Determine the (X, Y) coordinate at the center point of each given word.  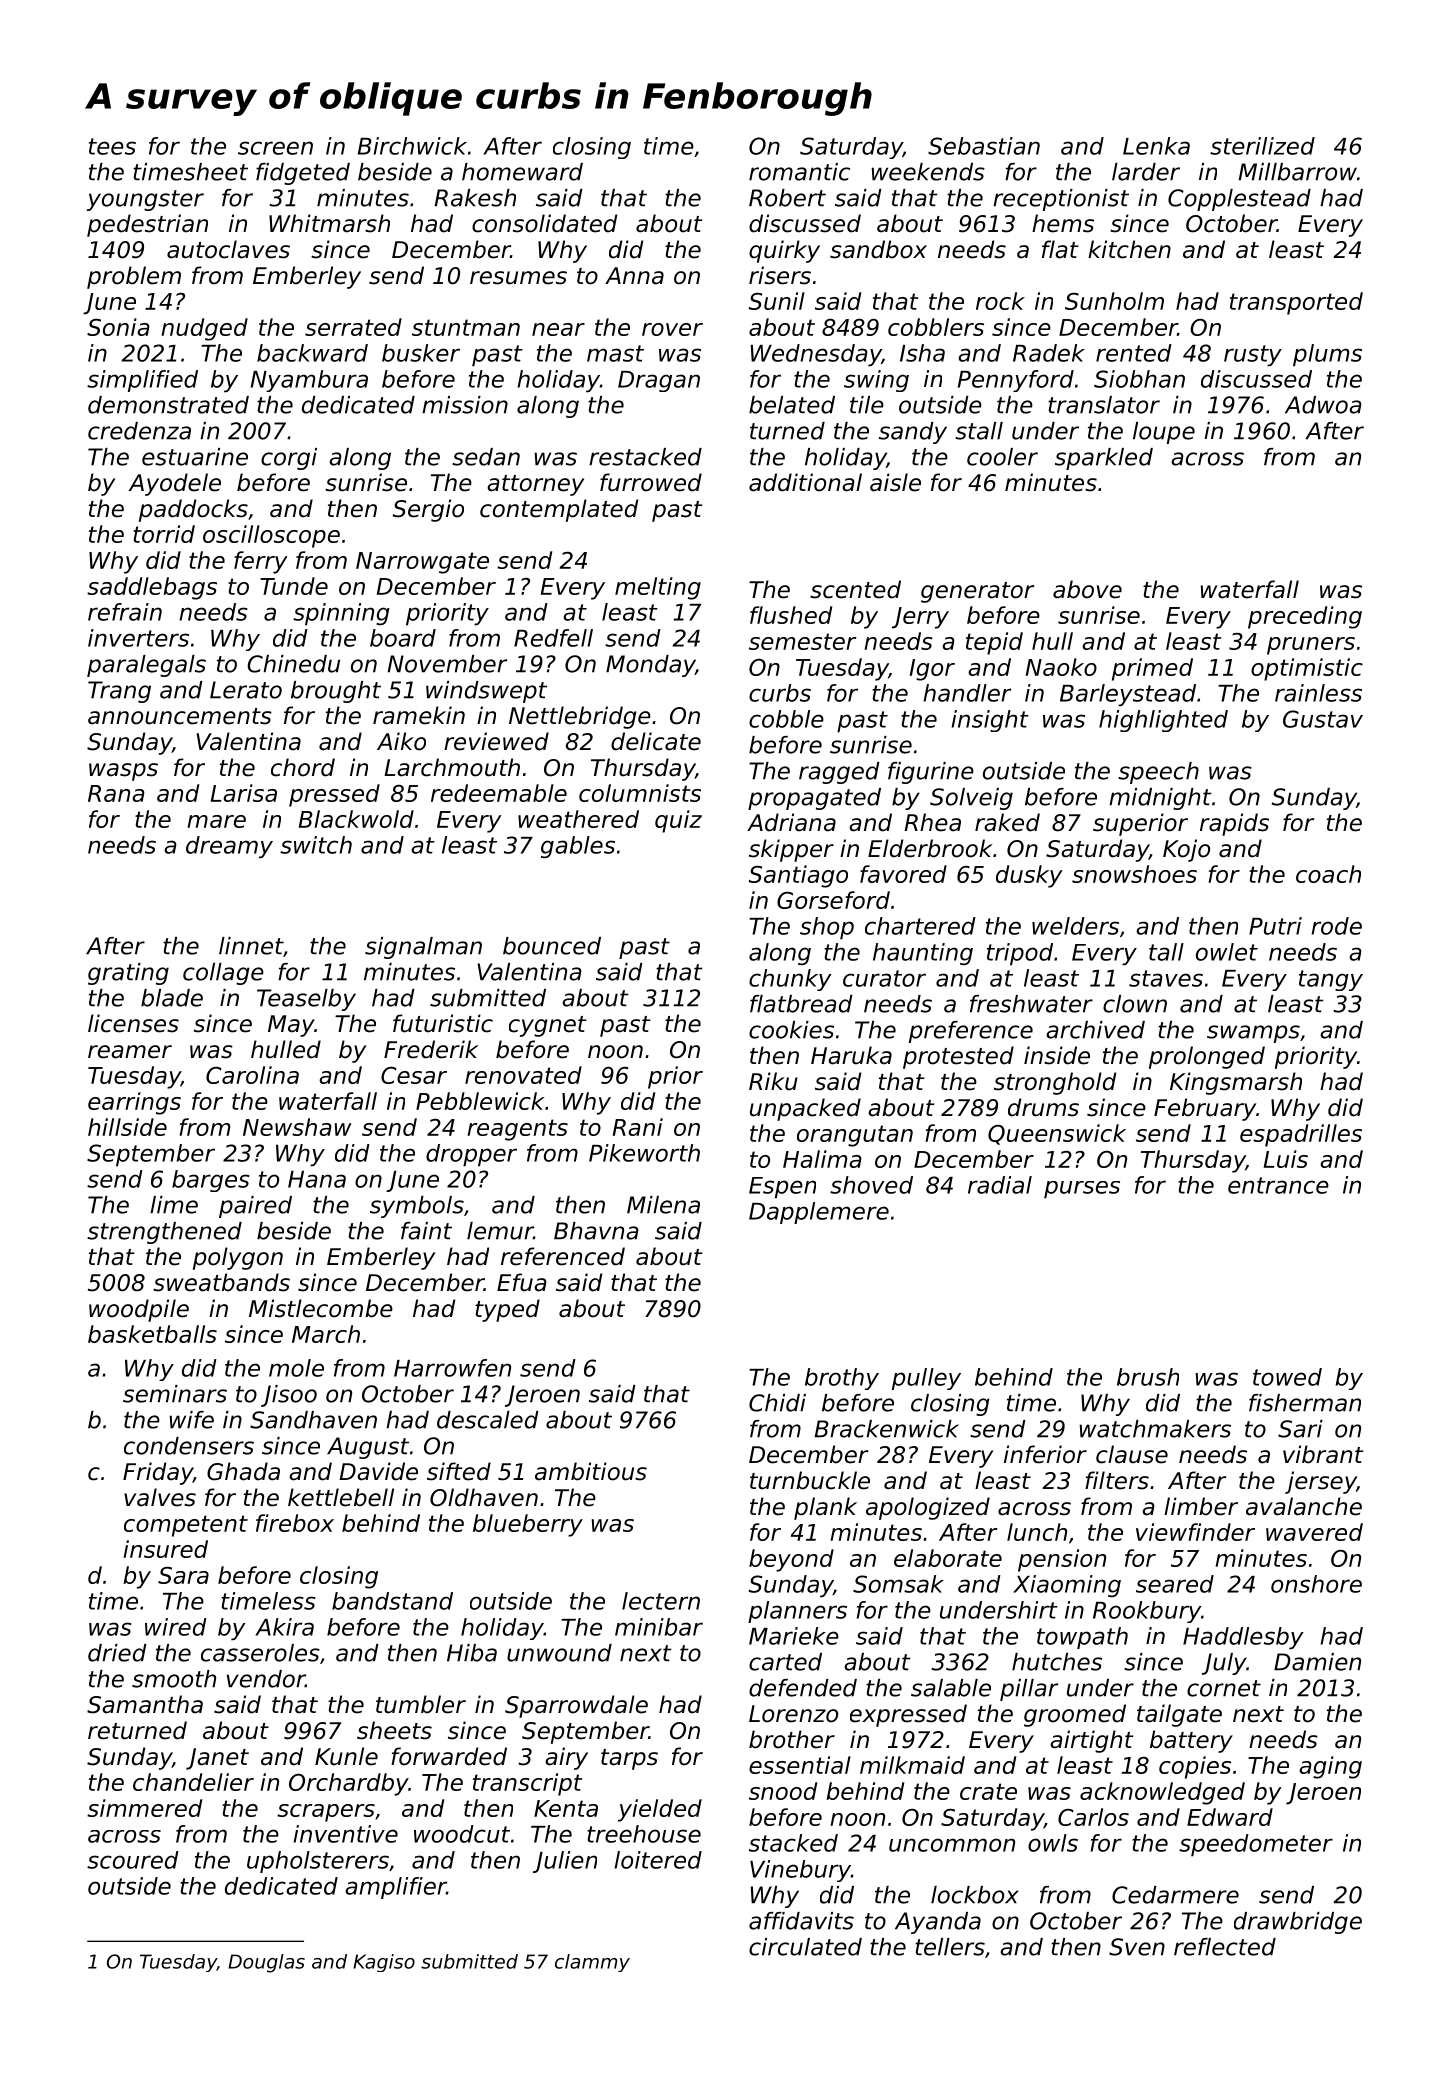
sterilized (1262, 146)
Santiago (798, 876)
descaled (488, 1420)
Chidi (777, 1403)
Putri (1275, 926)
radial (1000, 1185)
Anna (634, 276)
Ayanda (938, 1923)
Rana (116, 793)
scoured (133, 1860)
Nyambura (309, 381)
